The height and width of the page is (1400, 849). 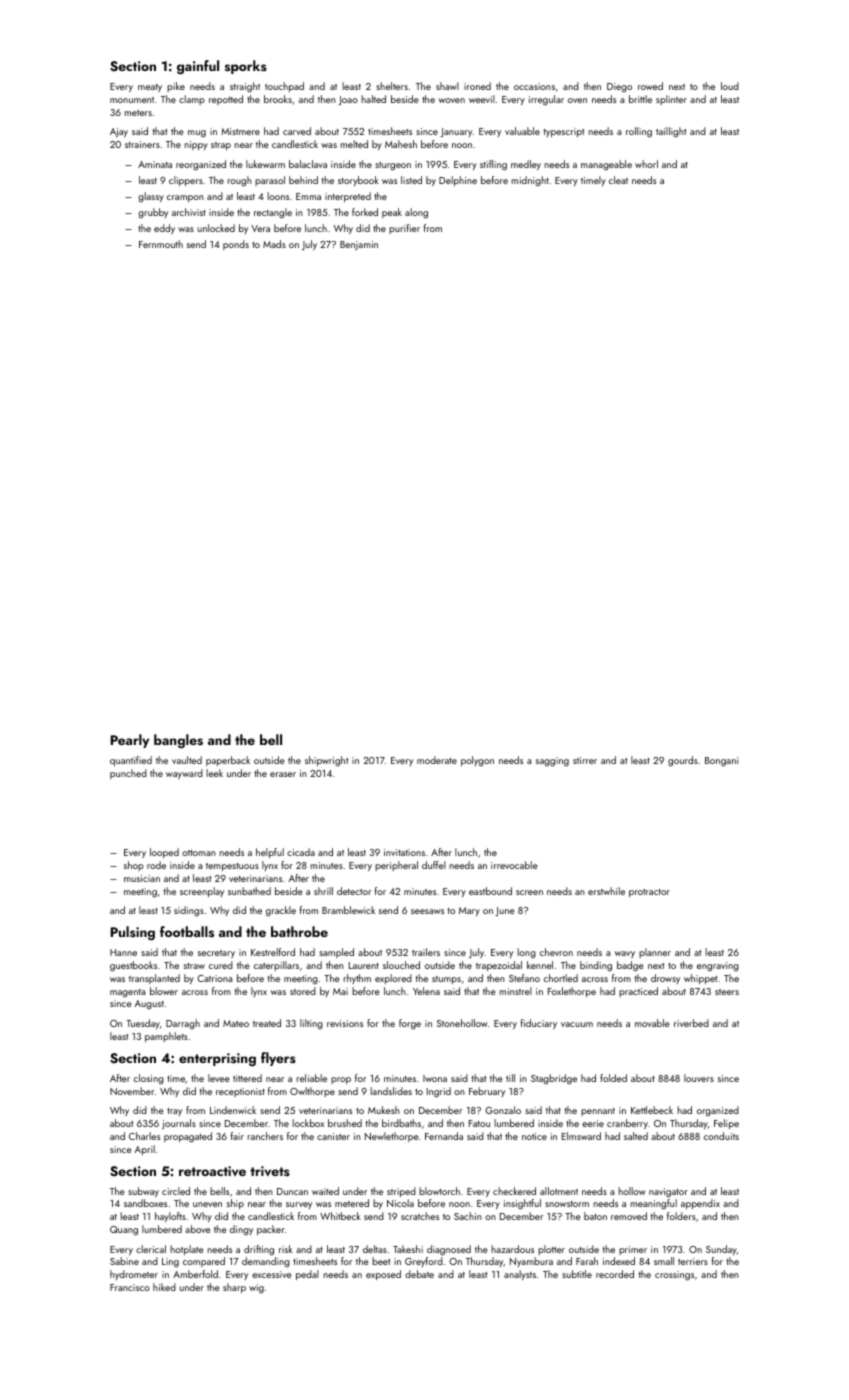 I want to click on gourds, so click(x=683, y=761).
